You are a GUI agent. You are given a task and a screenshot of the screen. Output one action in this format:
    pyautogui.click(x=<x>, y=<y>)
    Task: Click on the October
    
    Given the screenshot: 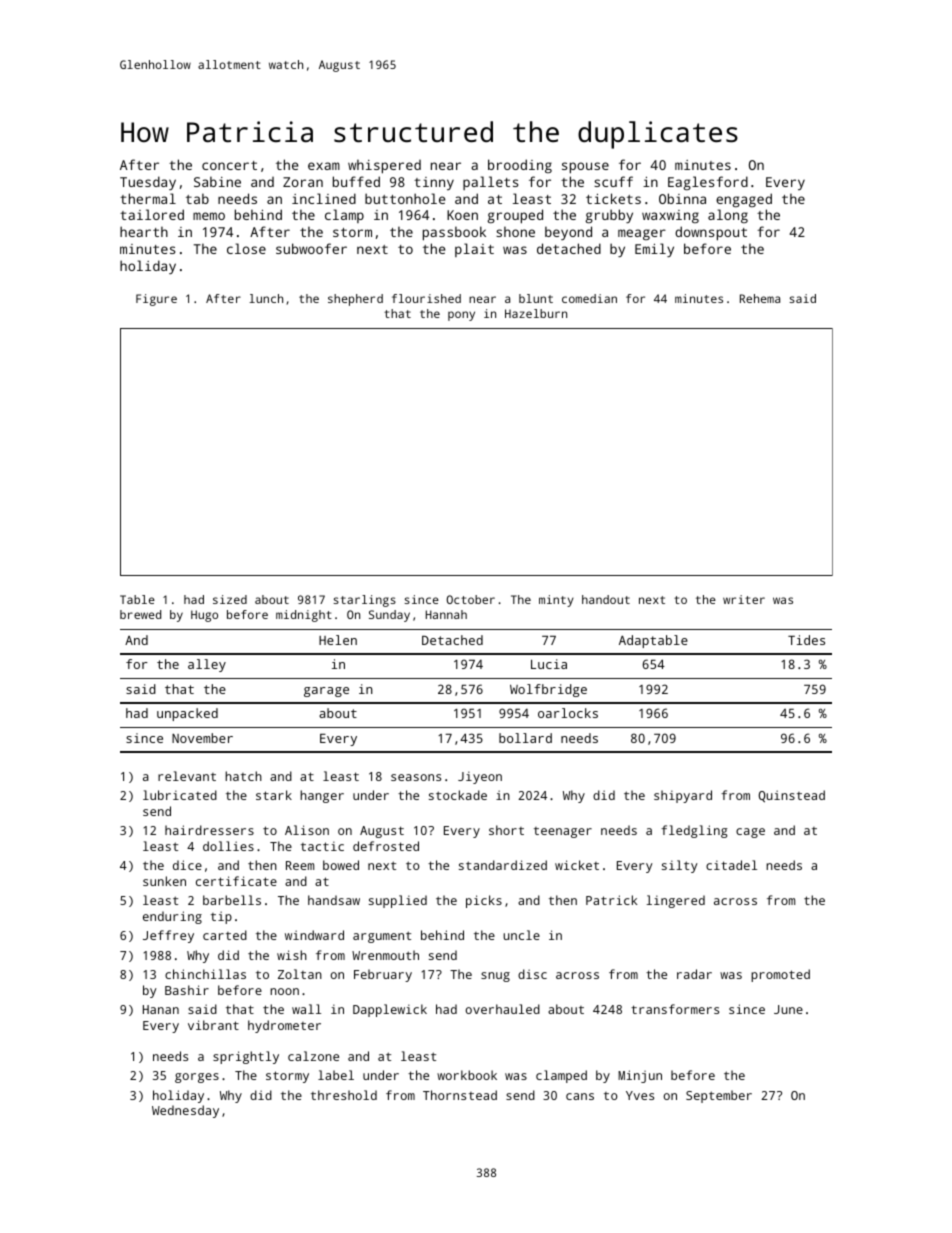 What is the action you would take?
    pyautogui.click(x=471, y=599)
